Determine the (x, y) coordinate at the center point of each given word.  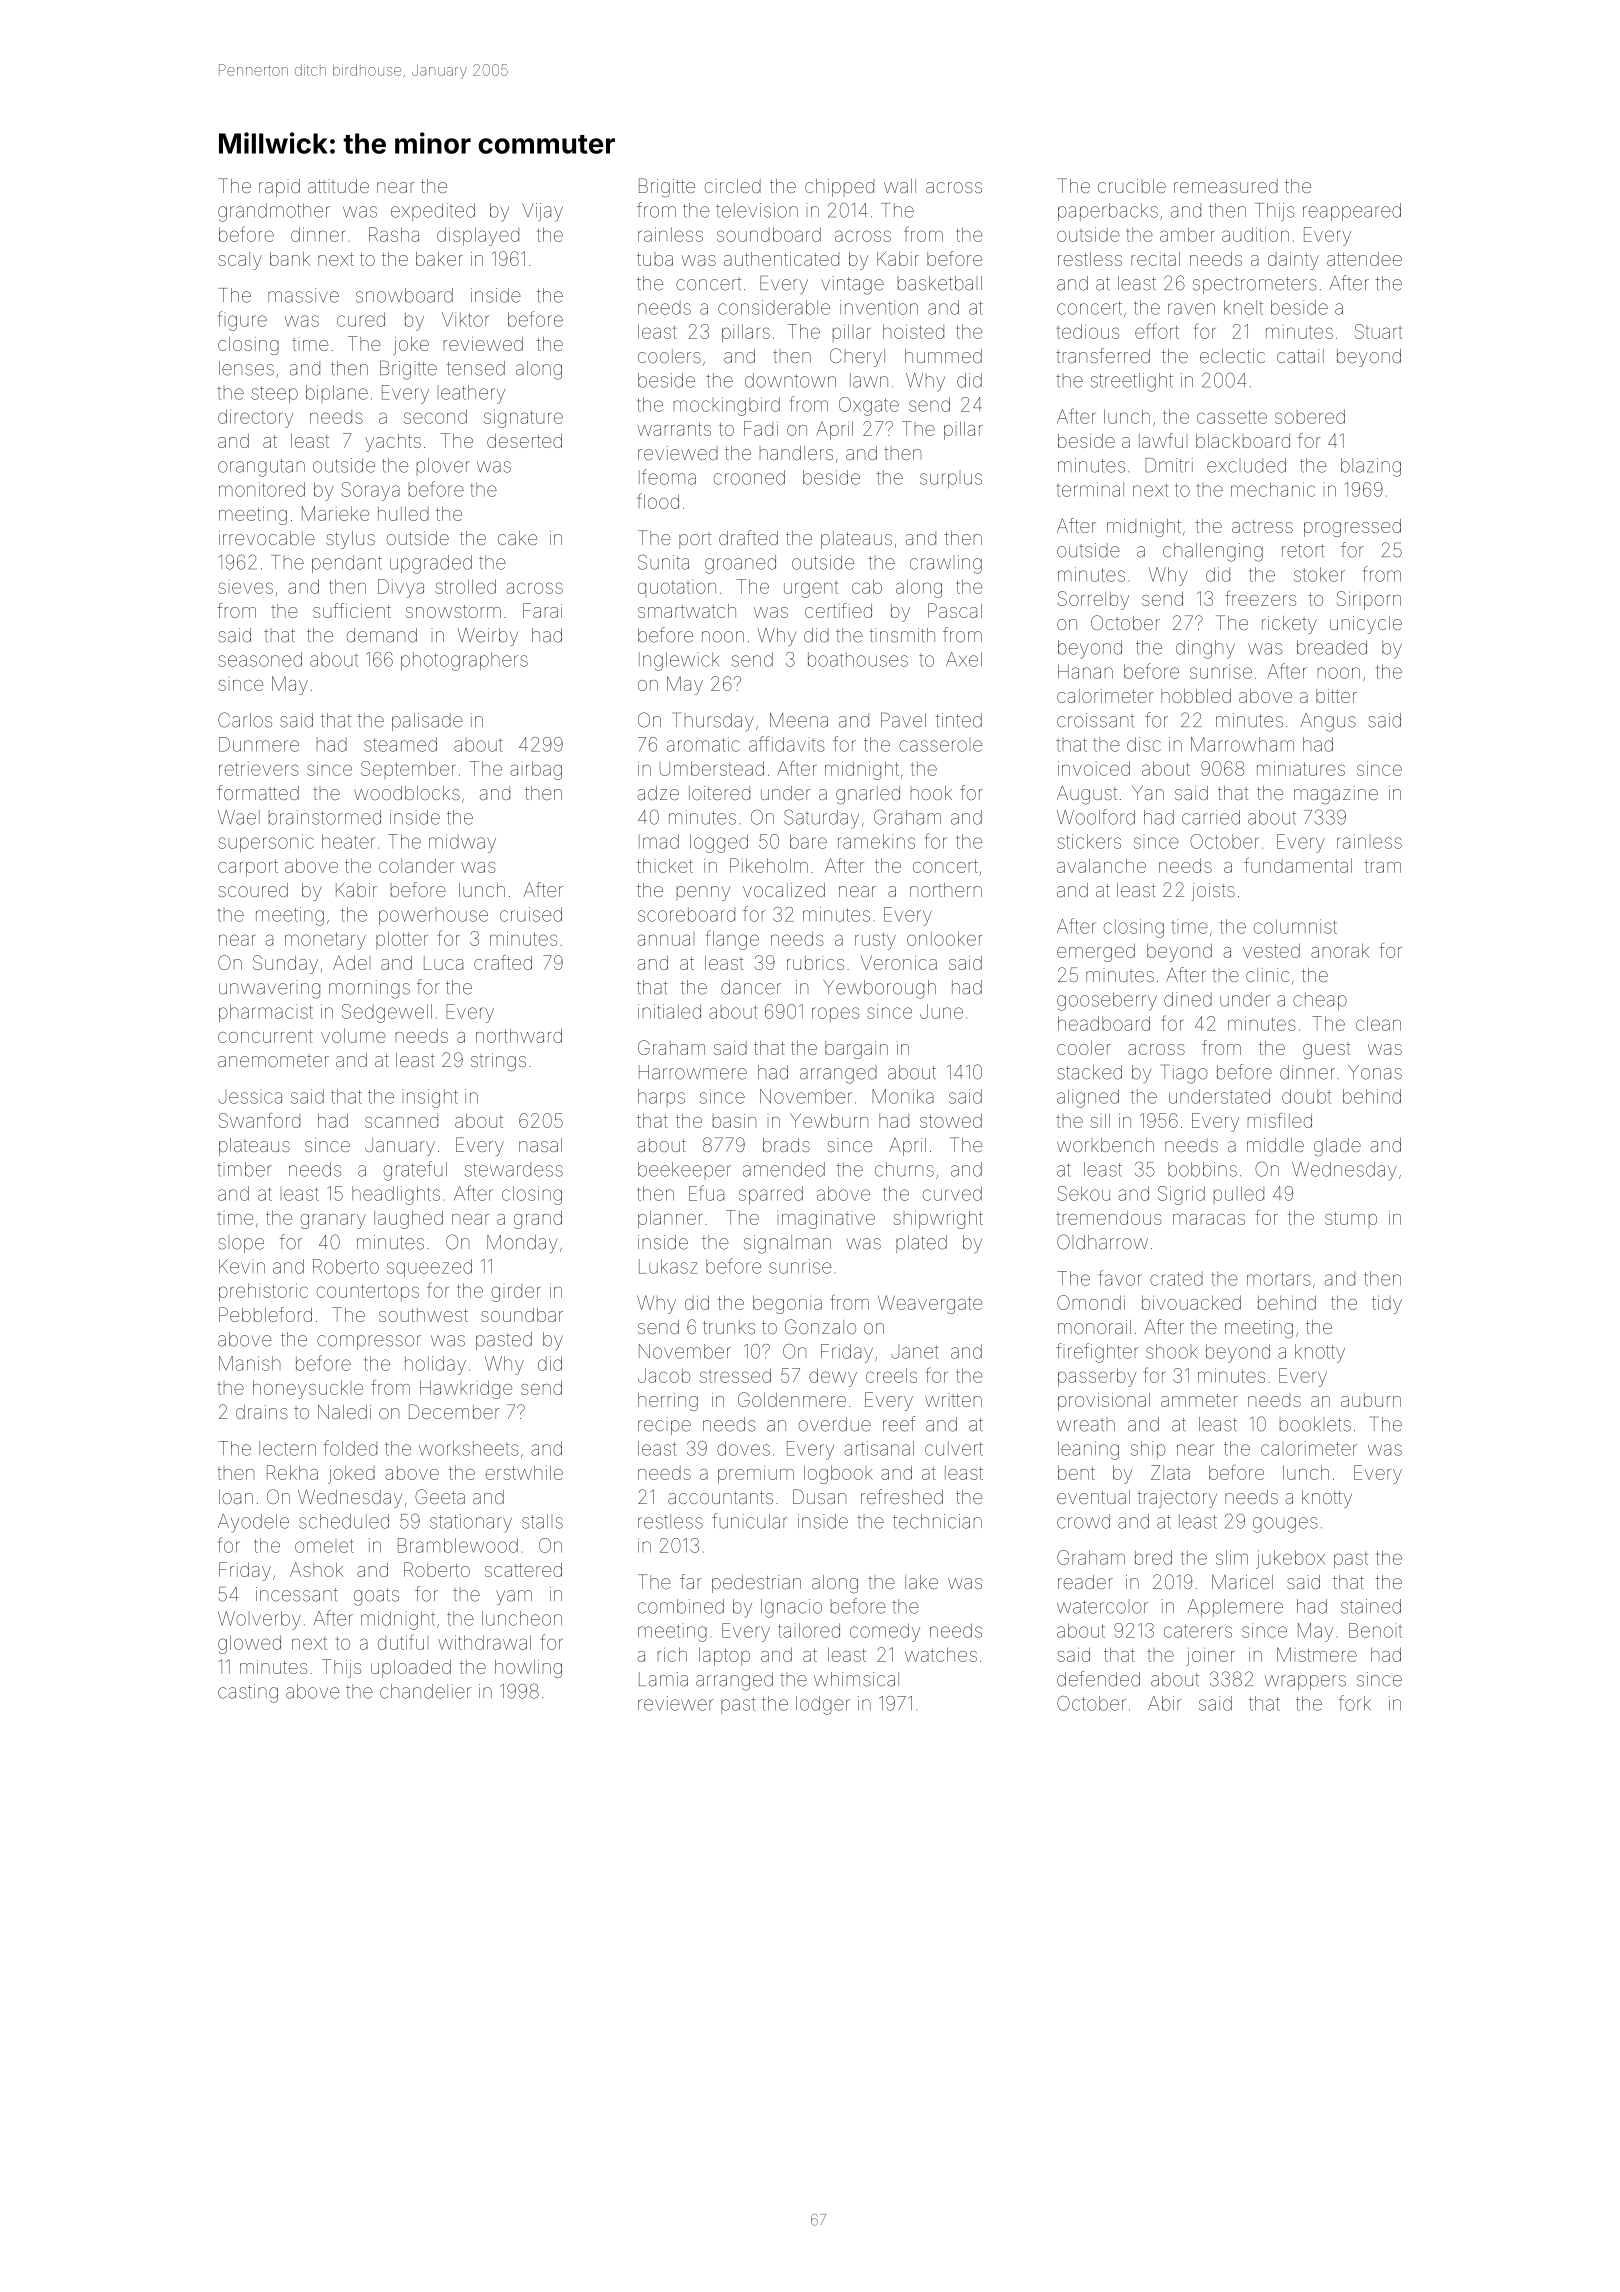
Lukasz (668, 1266)
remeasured (1226, 186)
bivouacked (1191, 1302)
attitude (338, 186)
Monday (522, 1244)
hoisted (913, 331)
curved (952, 1193)
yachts (393, 443)
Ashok (316, 1569)
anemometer (273, 1061)
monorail (1094, 1327)
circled (733, 186)
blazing (1371, 467)
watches (941, 1654)
